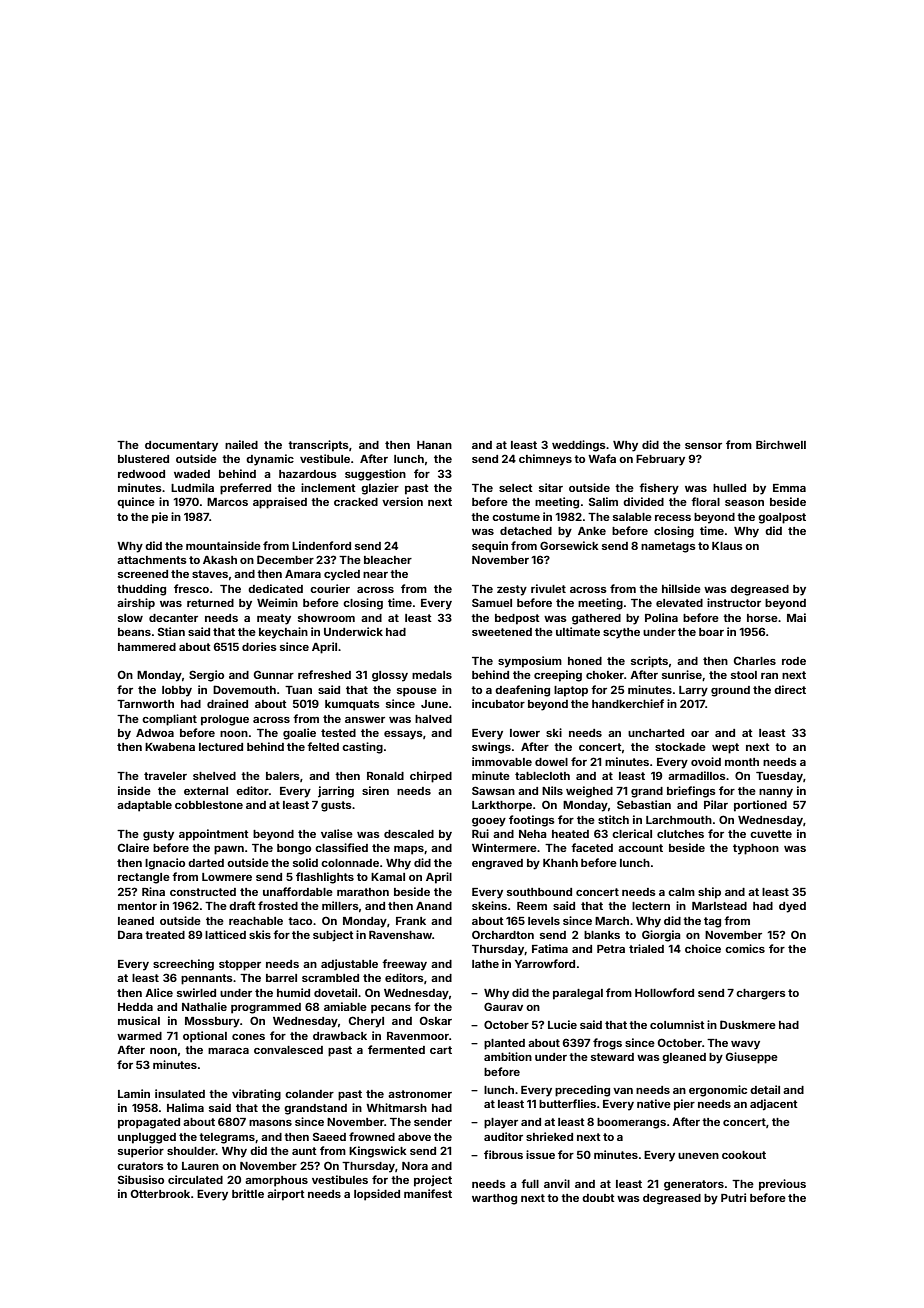  Describe the element at coordinates (733, 1197) in the screenshot. I see `Putri` at that location.
